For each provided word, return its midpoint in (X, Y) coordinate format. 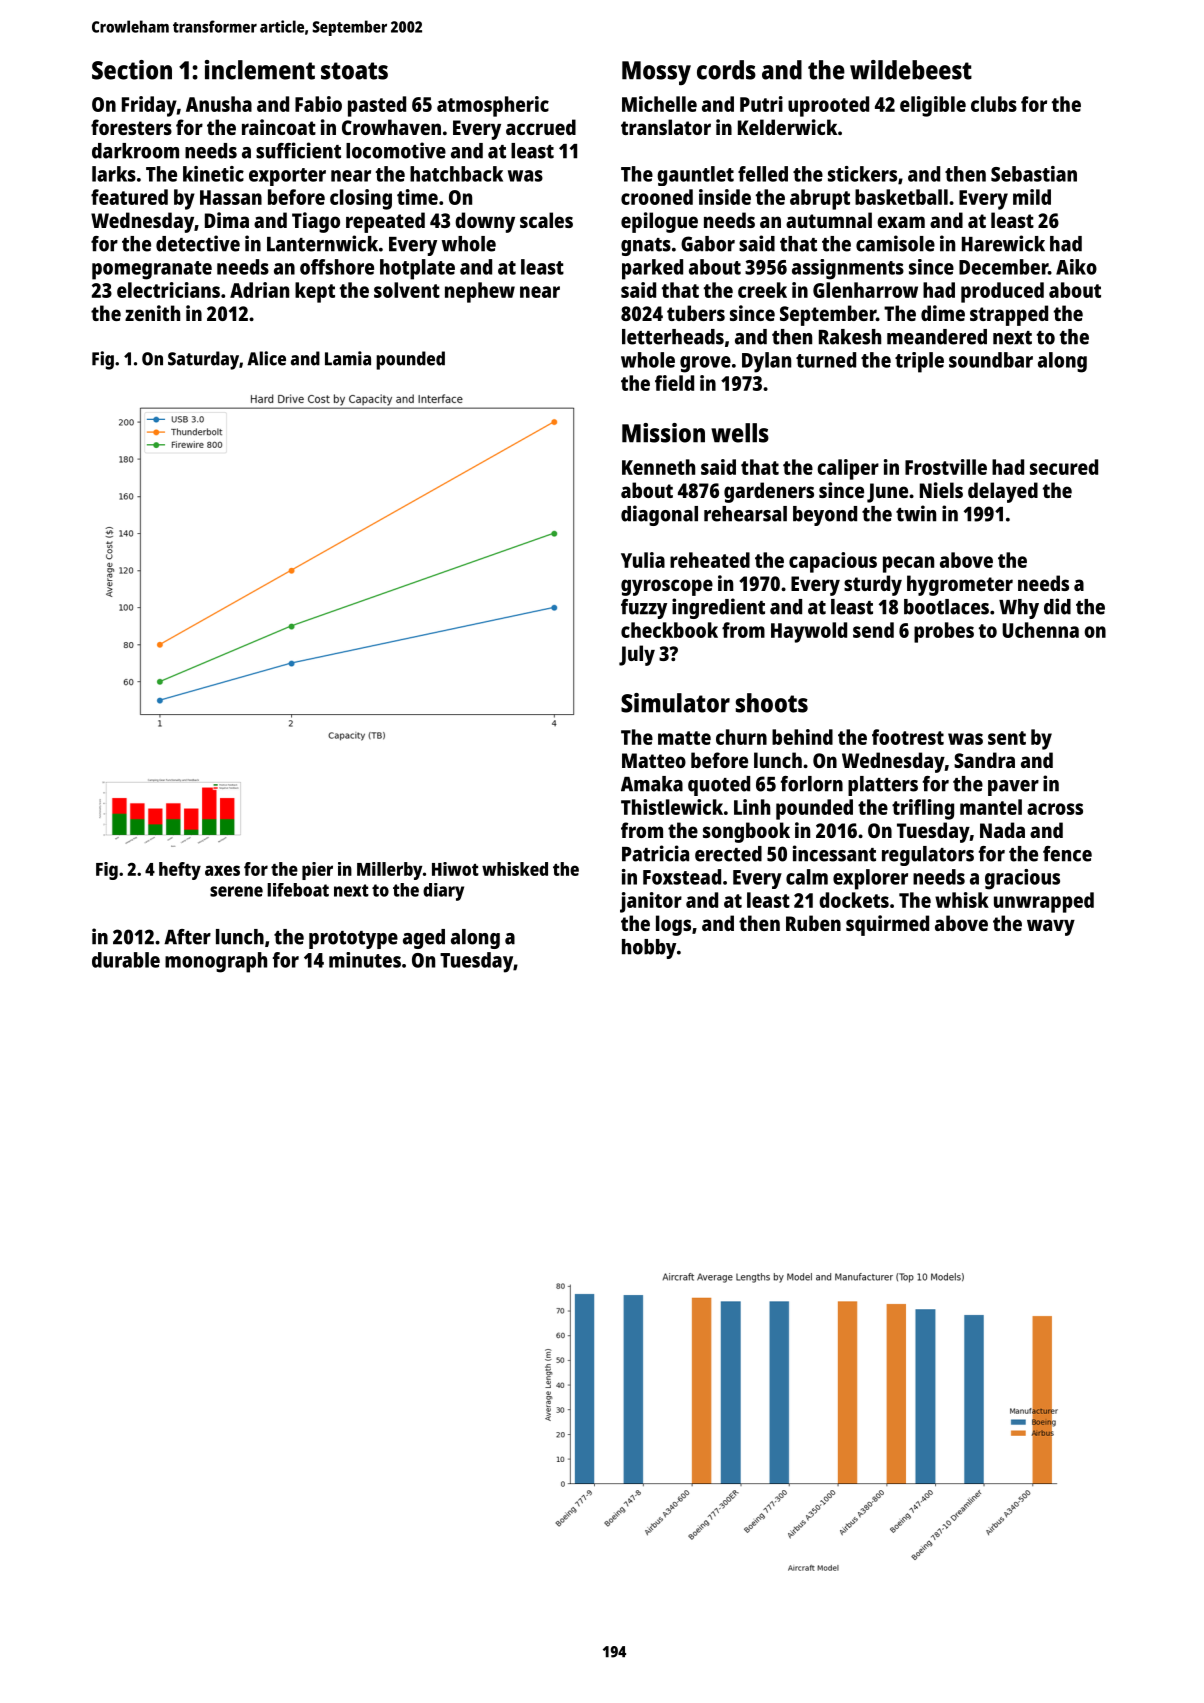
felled (763, 174)
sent (1007, 738)
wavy (1051, 927)
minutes (365, 960)
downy (485, 222)
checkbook (669, 630)
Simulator (675, 703)
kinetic (213, 174)
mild (1032, 197)
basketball (901, 197)
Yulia (643, 560)
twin (916, 513)
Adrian (259, 290)
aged (424, 939)
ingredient (718, 608)
